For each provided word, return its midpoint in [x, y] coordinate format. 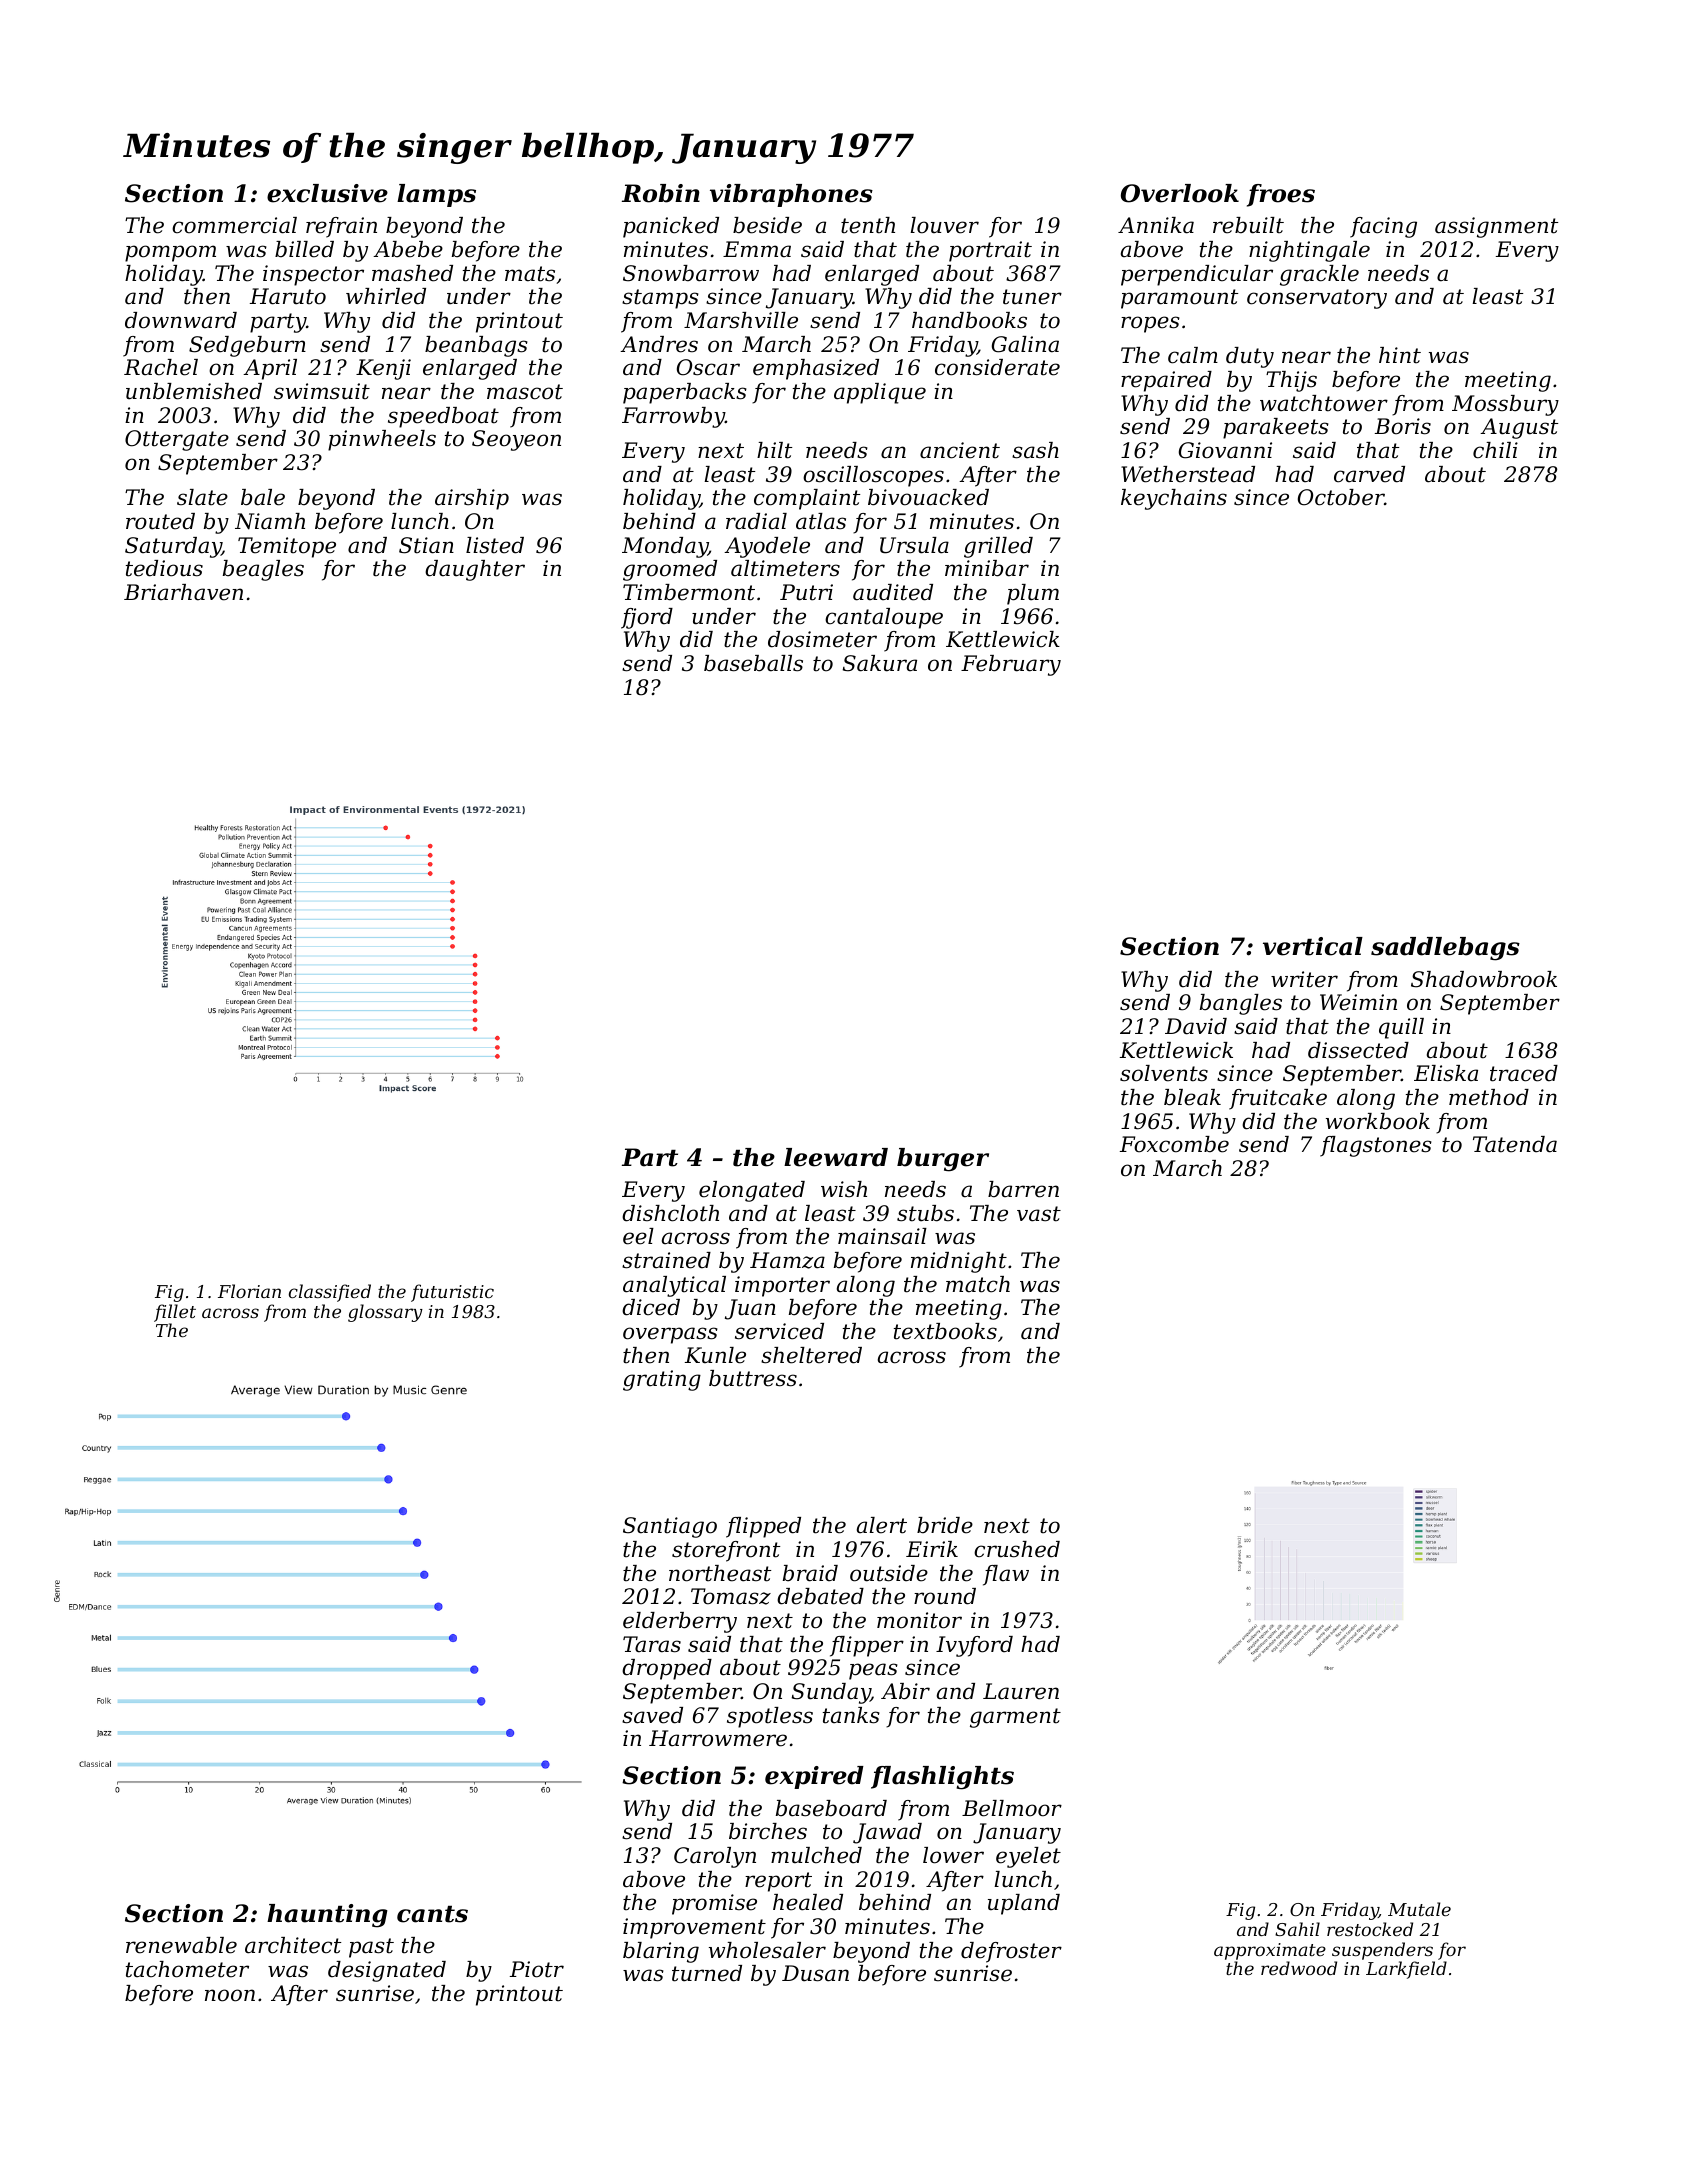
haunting [327, 1916]
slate [202, 497]
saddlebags [1445, 949]
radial [756, 521]
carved [1369, 474]
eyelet [1028, 1857]
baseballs [753, 663]
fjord [647, 618]
